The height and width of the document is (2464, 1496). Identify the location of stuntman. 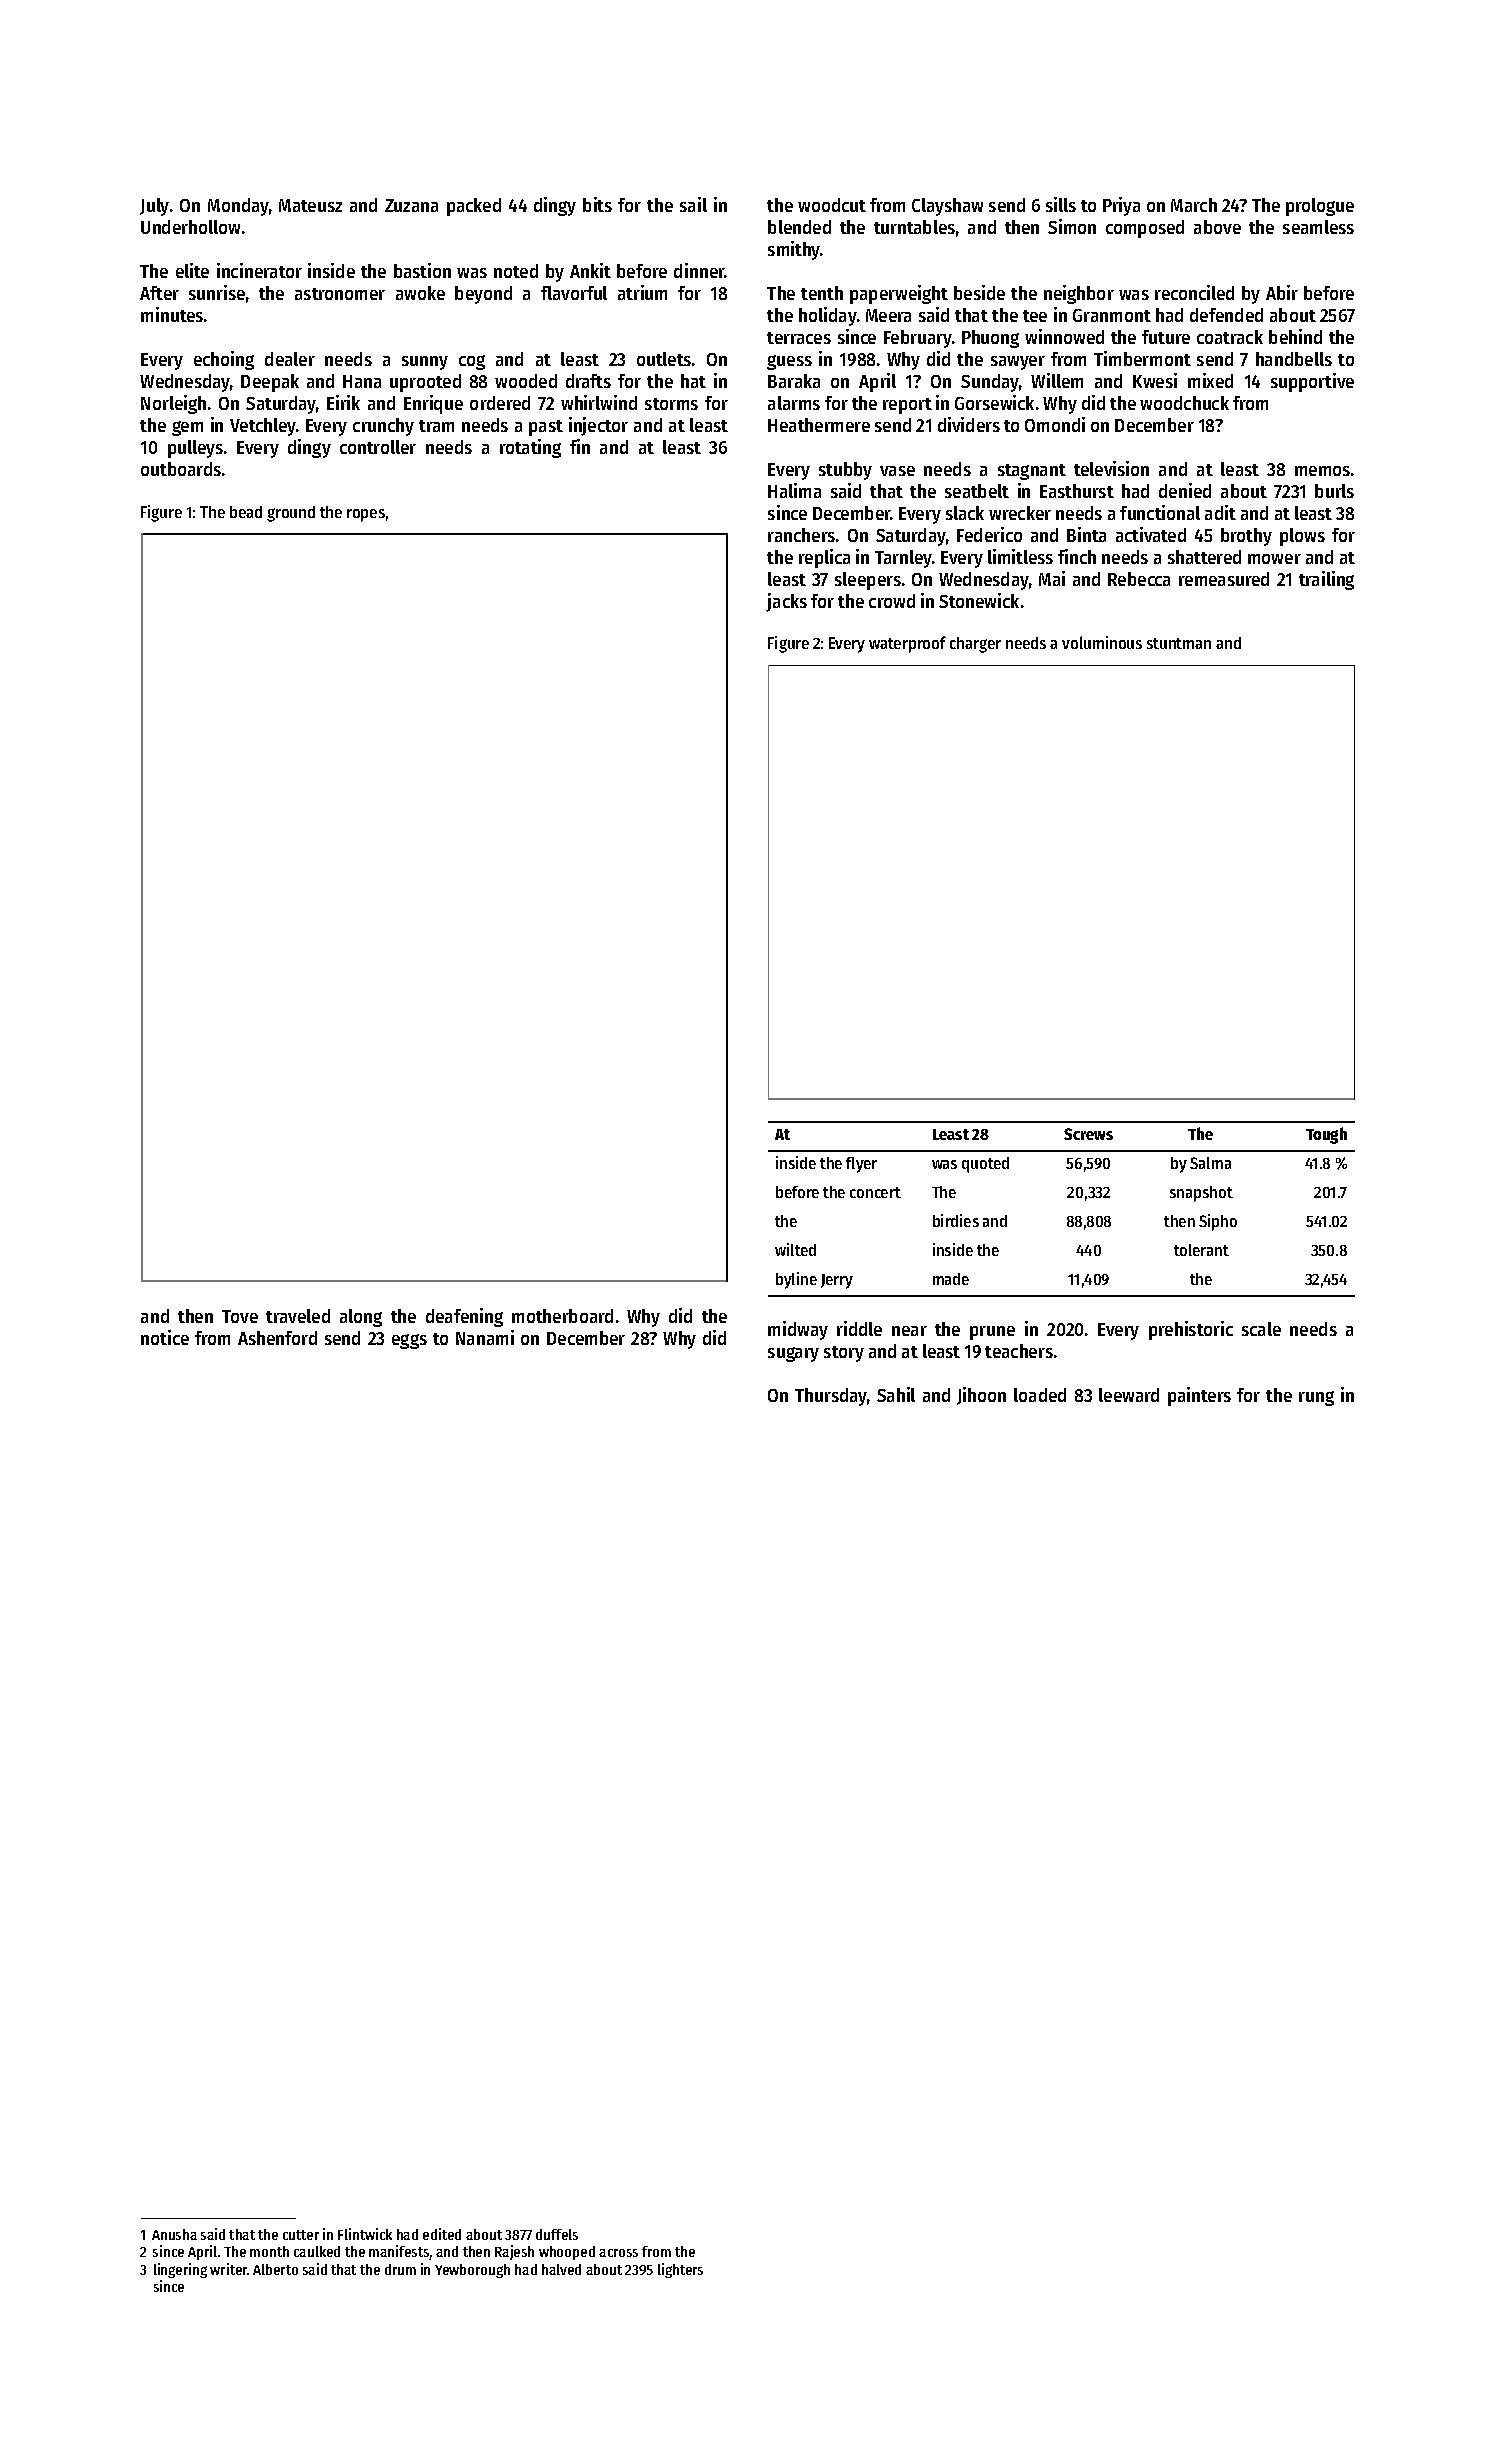
(1179, 643).
